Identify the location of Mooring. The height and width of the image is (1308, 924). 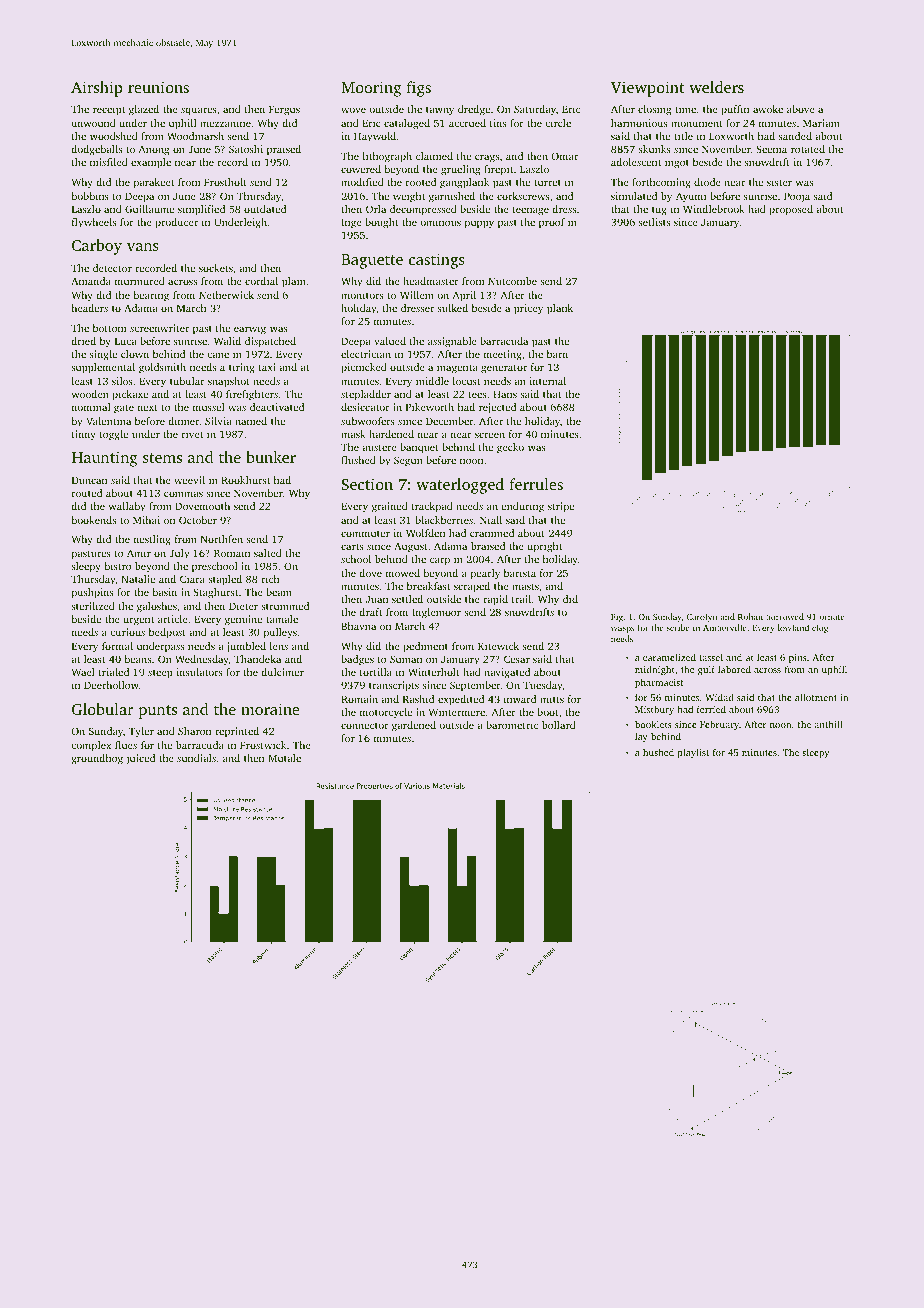
(371, 89).
